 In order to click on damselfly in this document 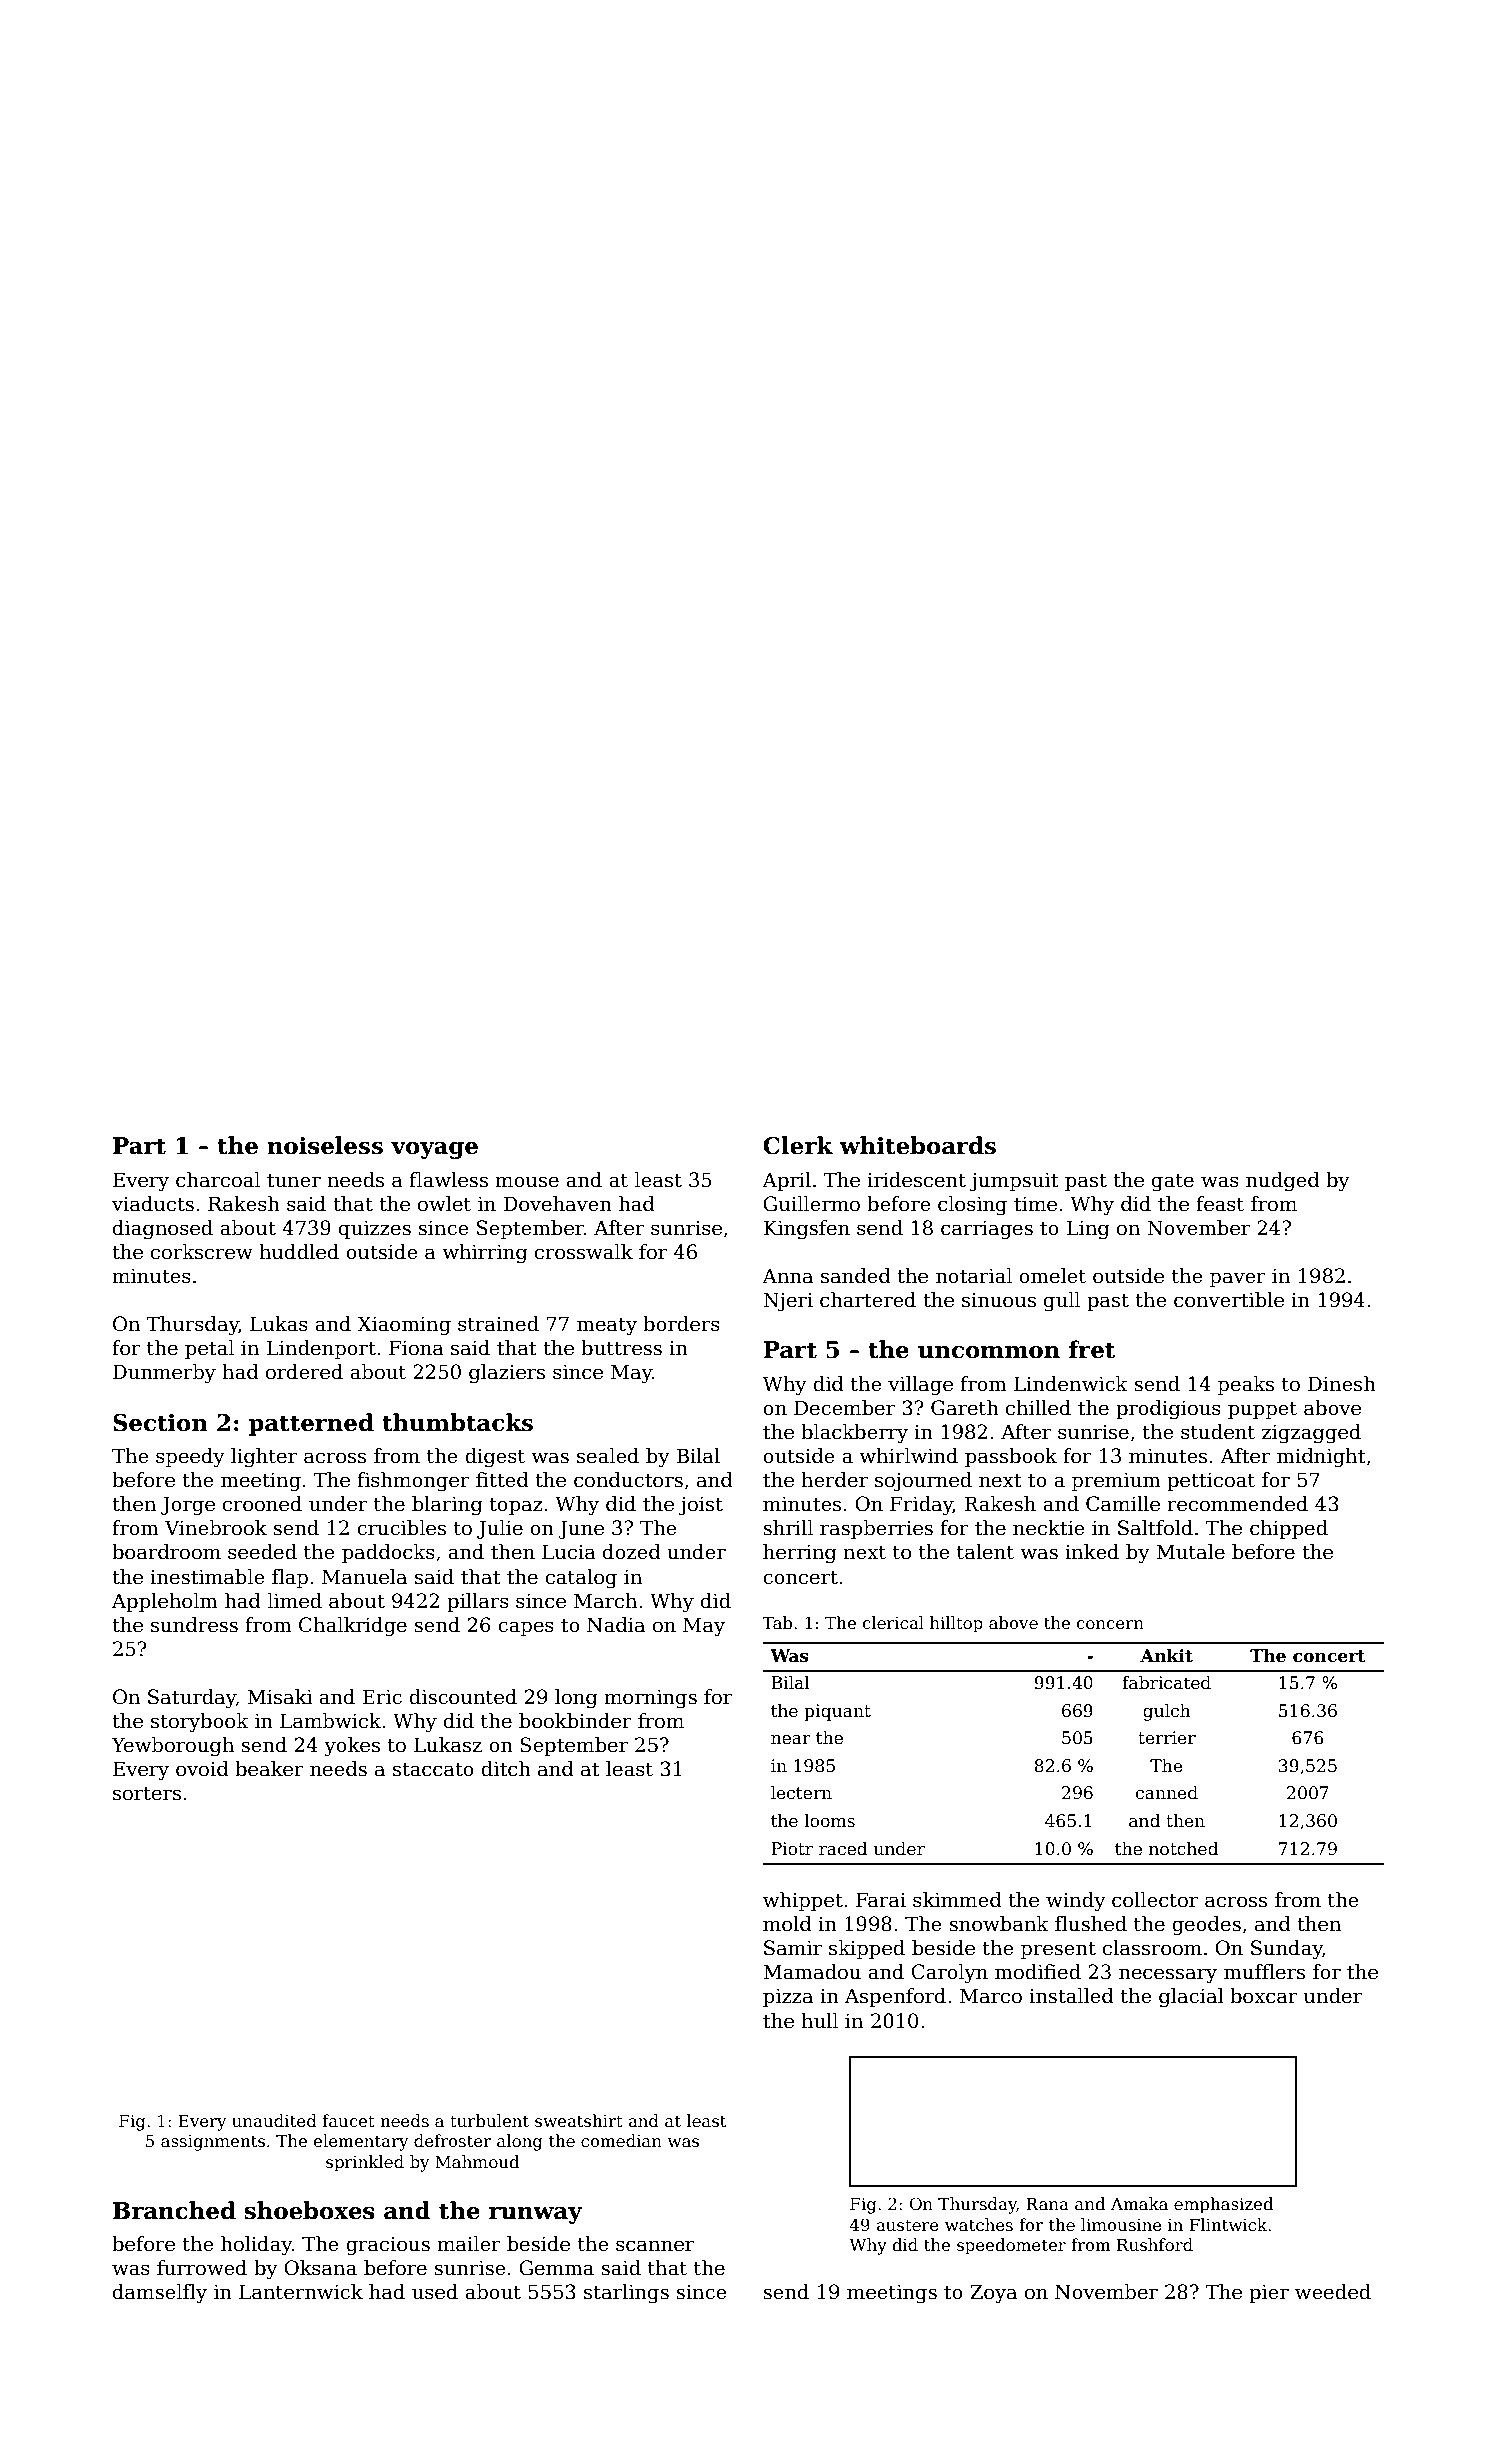, I will do `click(160, 2294)`.
